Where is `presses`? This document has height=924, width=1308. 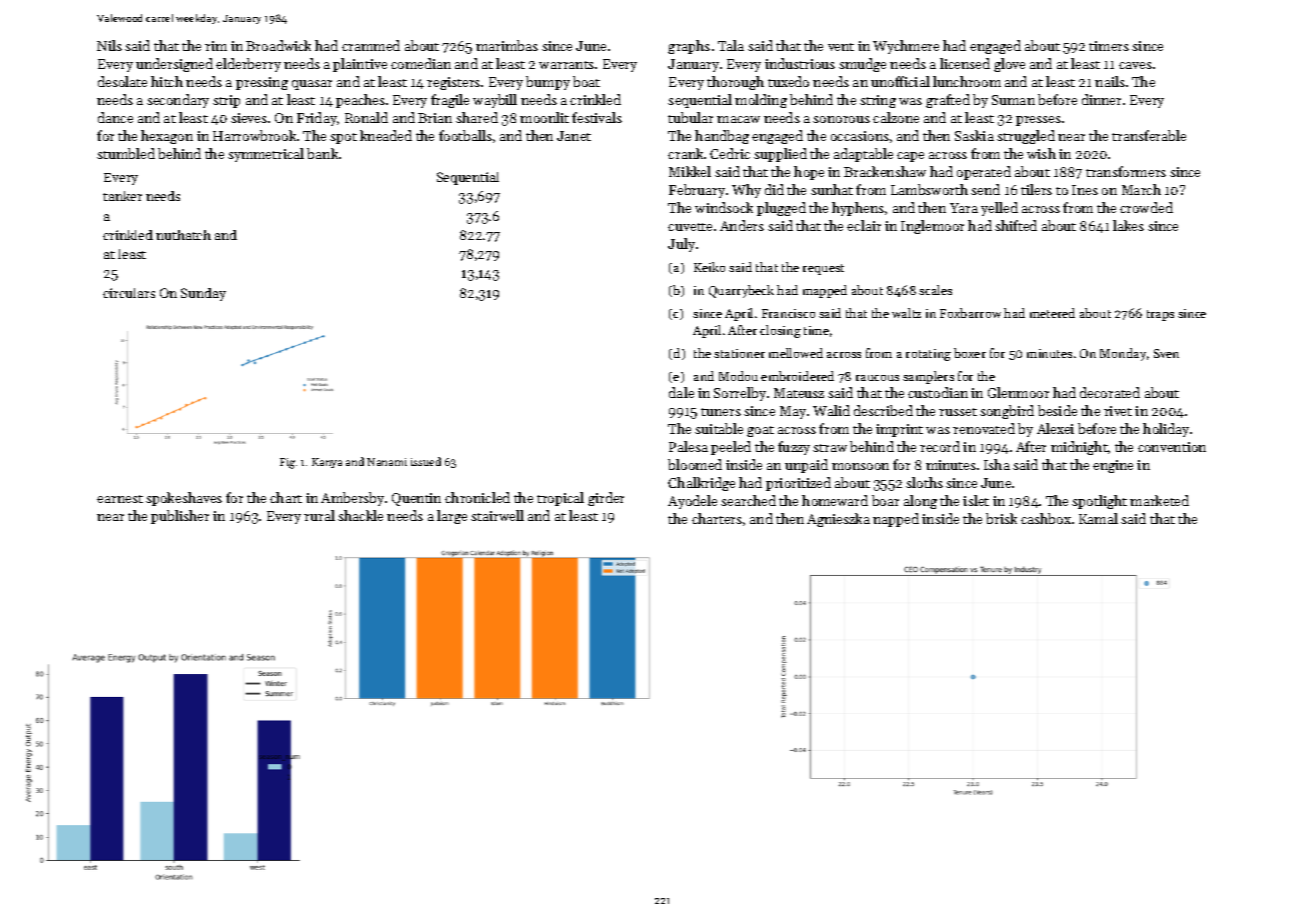
presses is located at coordinates (1038, 121).
